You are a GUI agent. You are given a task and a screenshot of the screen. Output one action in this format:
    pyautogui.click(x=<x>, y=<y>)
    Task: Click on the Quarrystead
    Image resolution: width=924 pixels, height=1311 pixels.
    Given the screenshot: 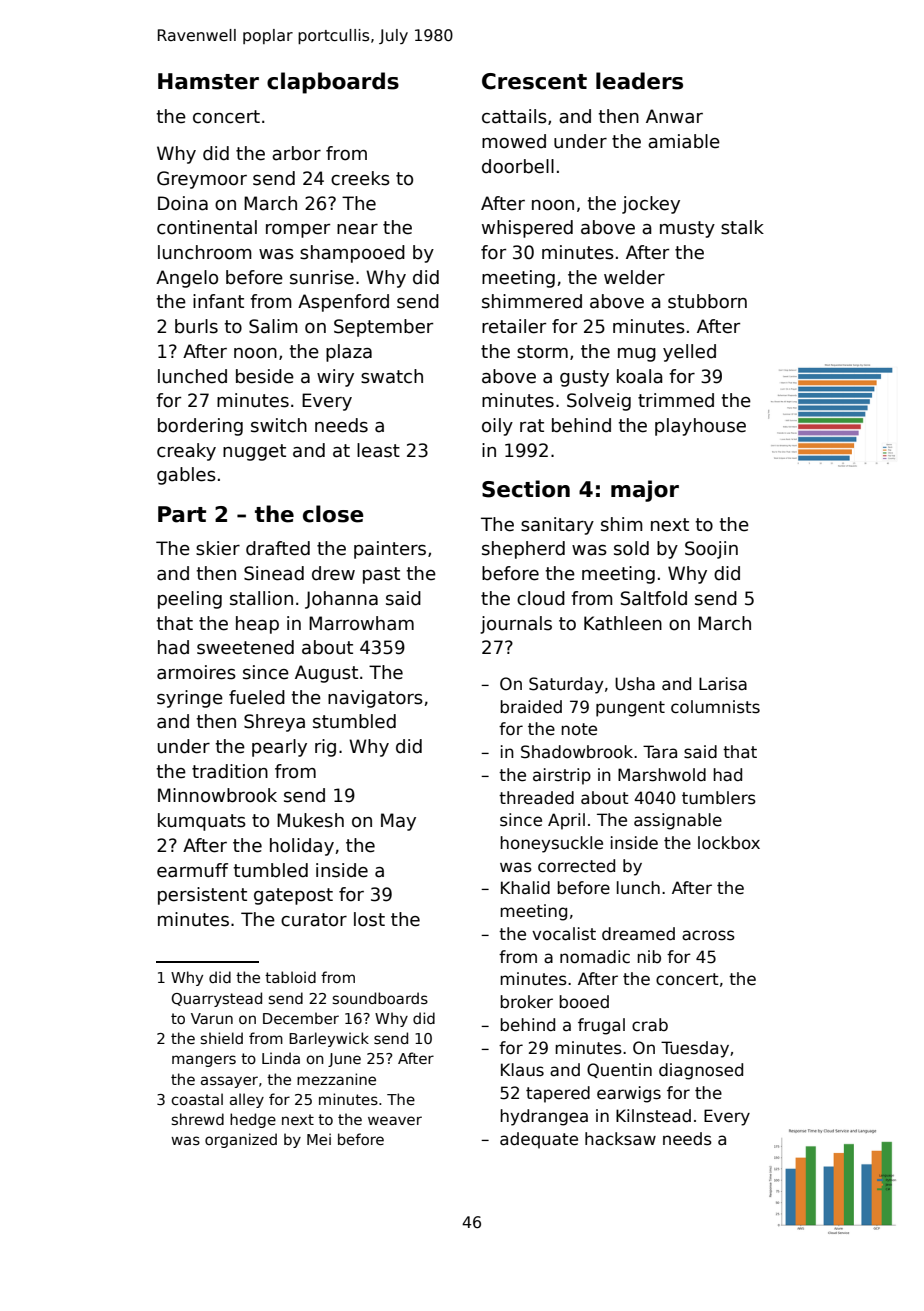 What is the action you would take?
    pyautogui.click(x=217, y=999)
